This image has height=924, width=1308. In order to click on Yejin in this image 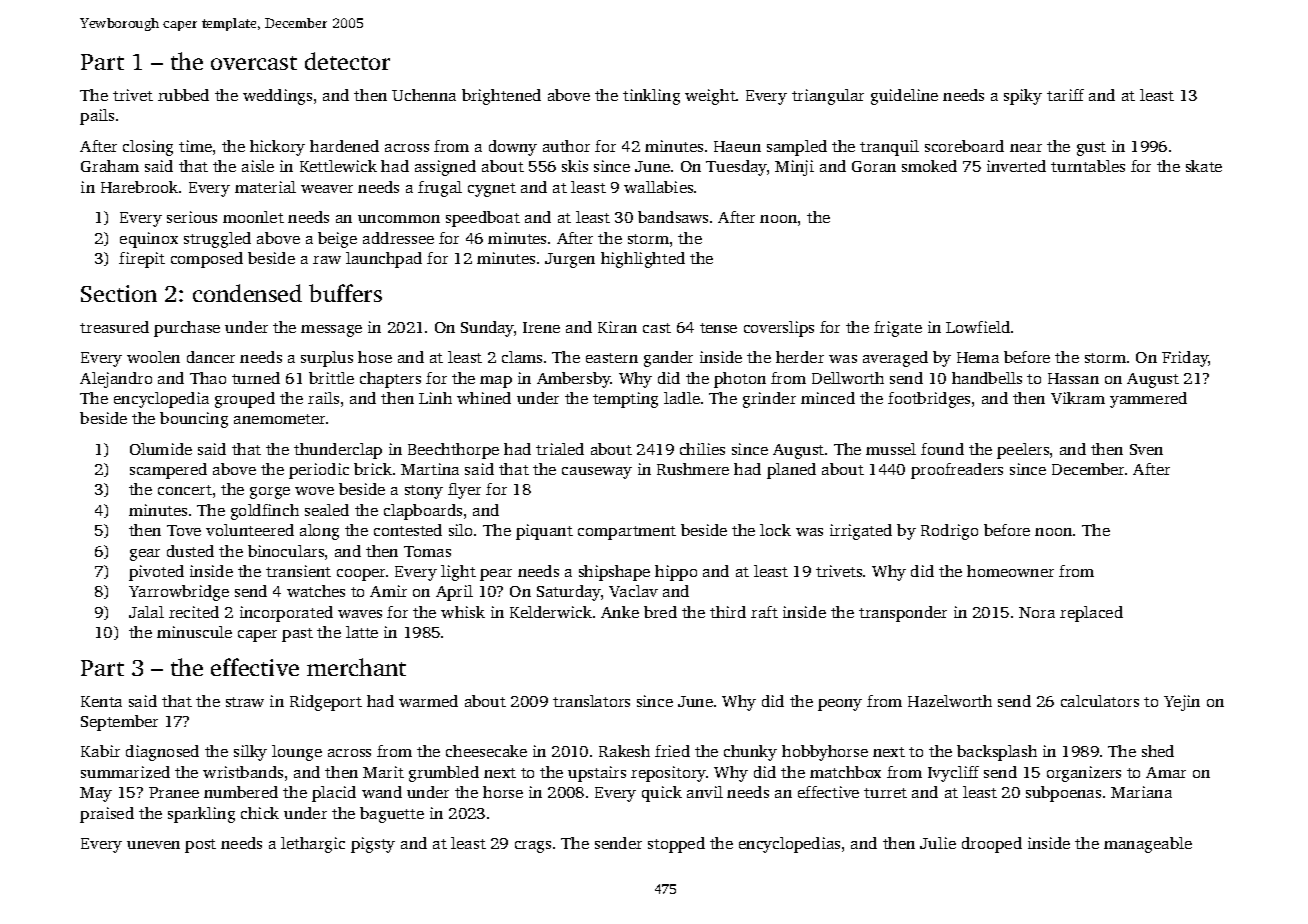, I will do `click(1182, 703)`.
